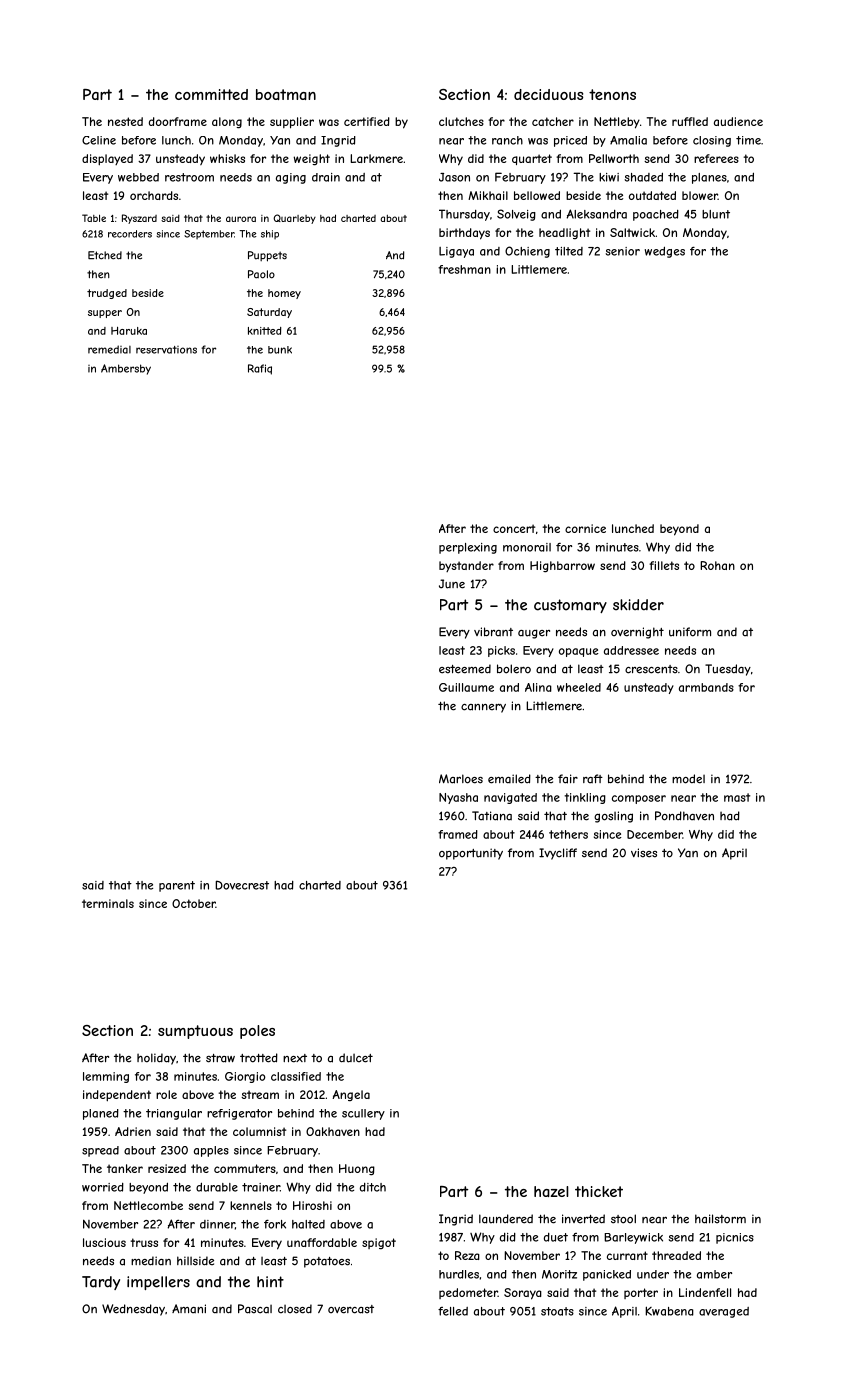 Image resolution: width=849 pixels, height=1400 pixels. I want to click on committed, so click(211, 94).
